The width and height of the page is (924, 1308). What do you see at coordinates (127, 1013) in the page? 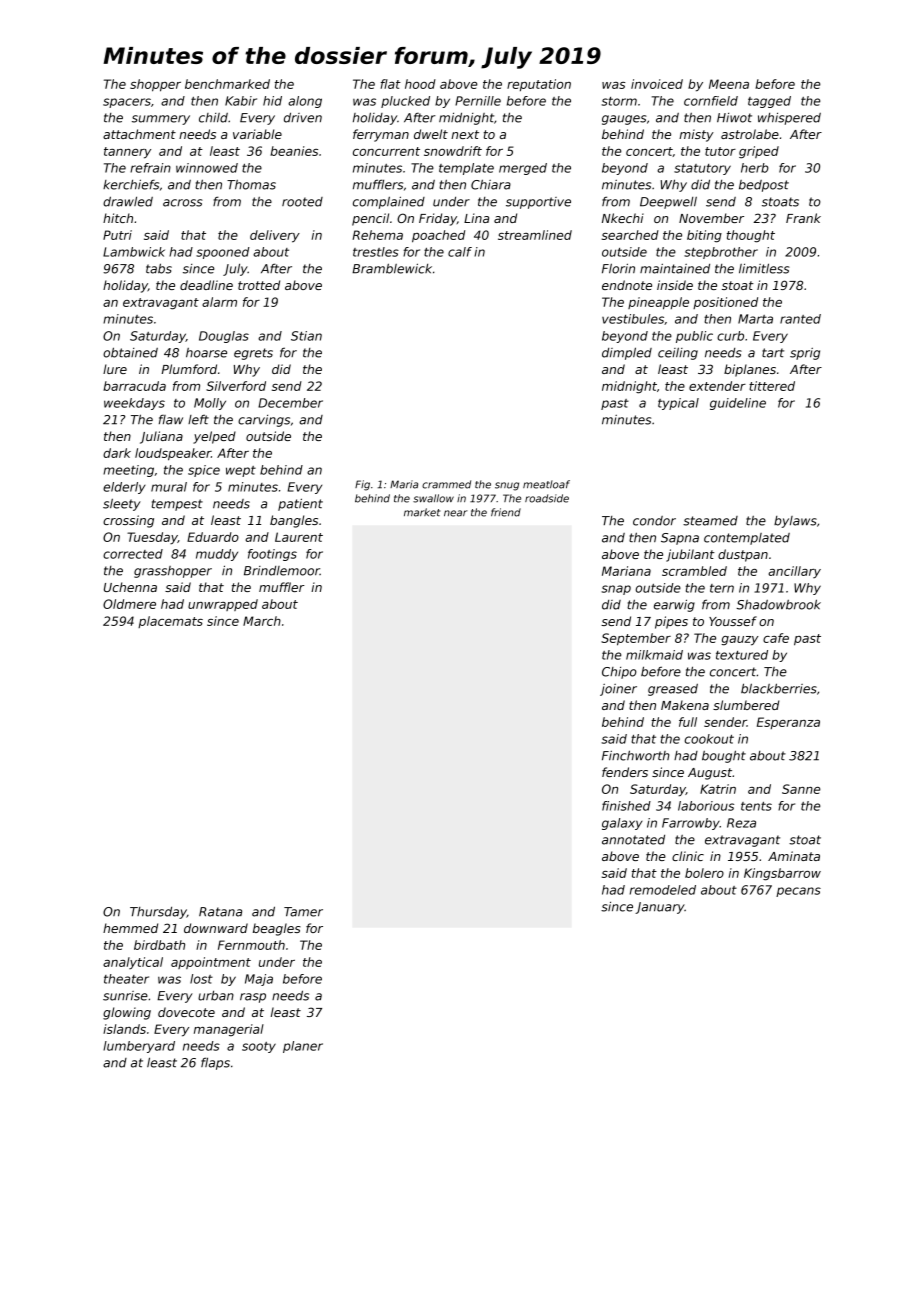
I see `glowing` at bounding box center [127, 1013].
